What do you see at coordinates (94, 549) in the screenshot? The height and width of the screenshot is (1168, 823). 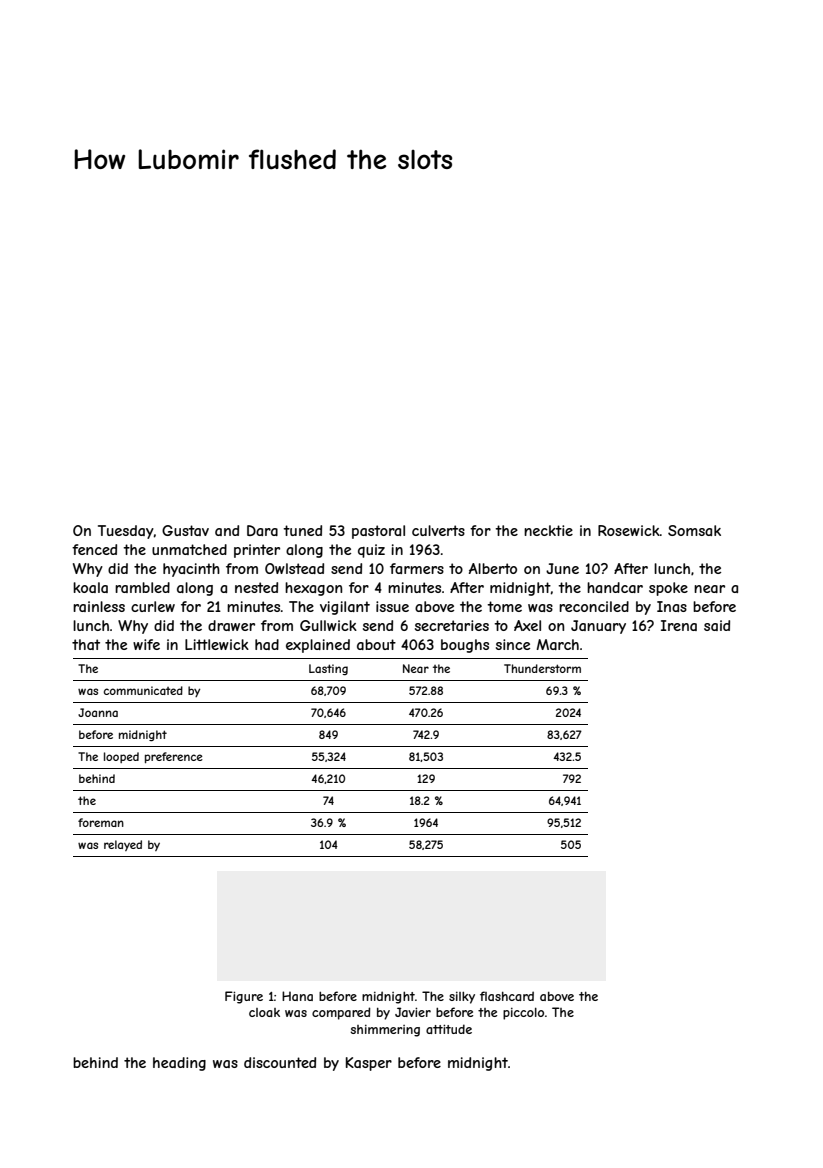 I see `fenced` at bounding box center [94, 549].
